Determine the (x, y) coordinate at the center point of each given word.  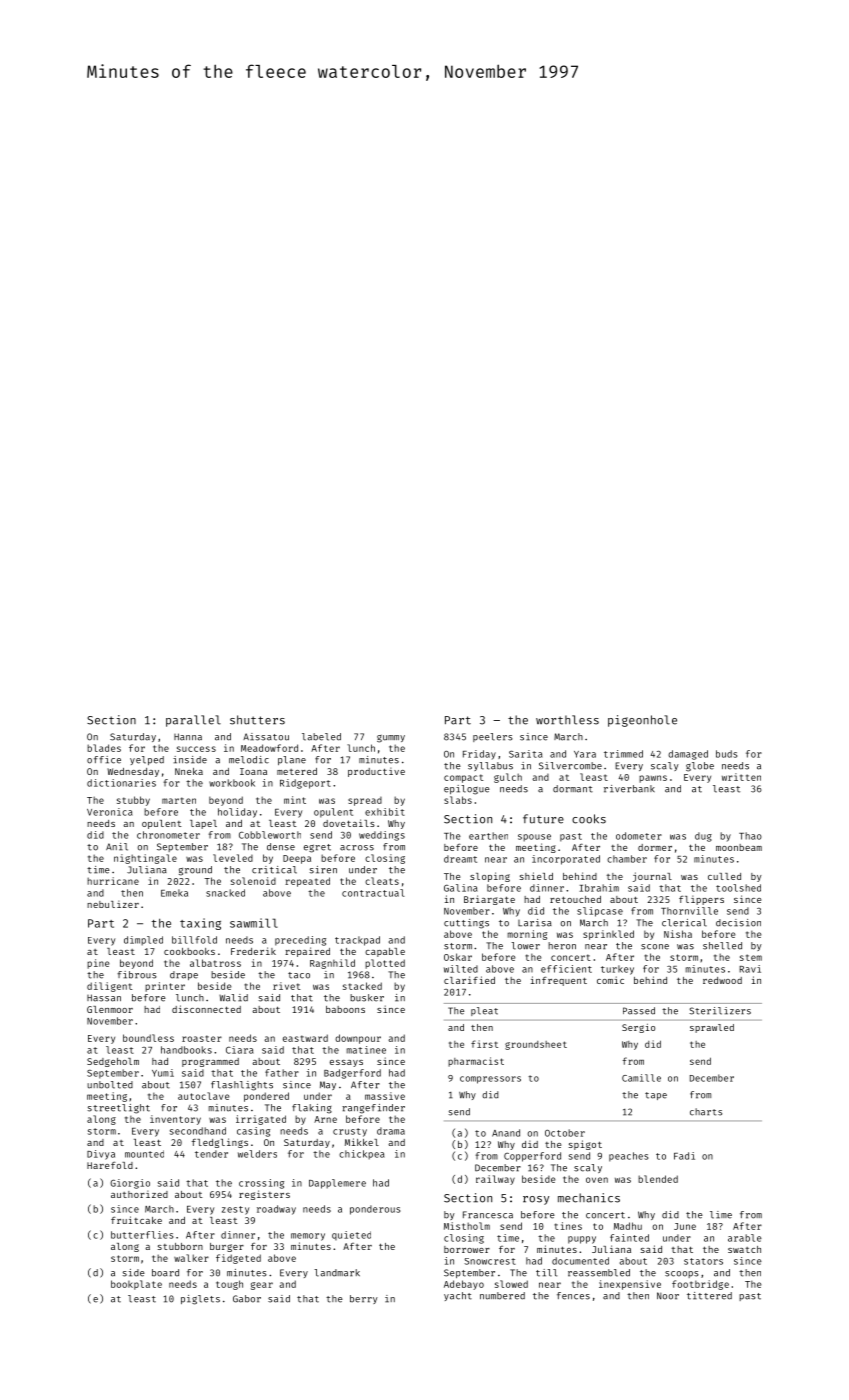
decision (738, 923)
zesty (235, 1210)
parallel (193, 721)
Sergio (638, 1028)
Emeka (174, 893)
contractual (373, 893)
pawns (653, 779)
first (484, 1044)
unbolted (110, 1085)
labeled (321, 737)
